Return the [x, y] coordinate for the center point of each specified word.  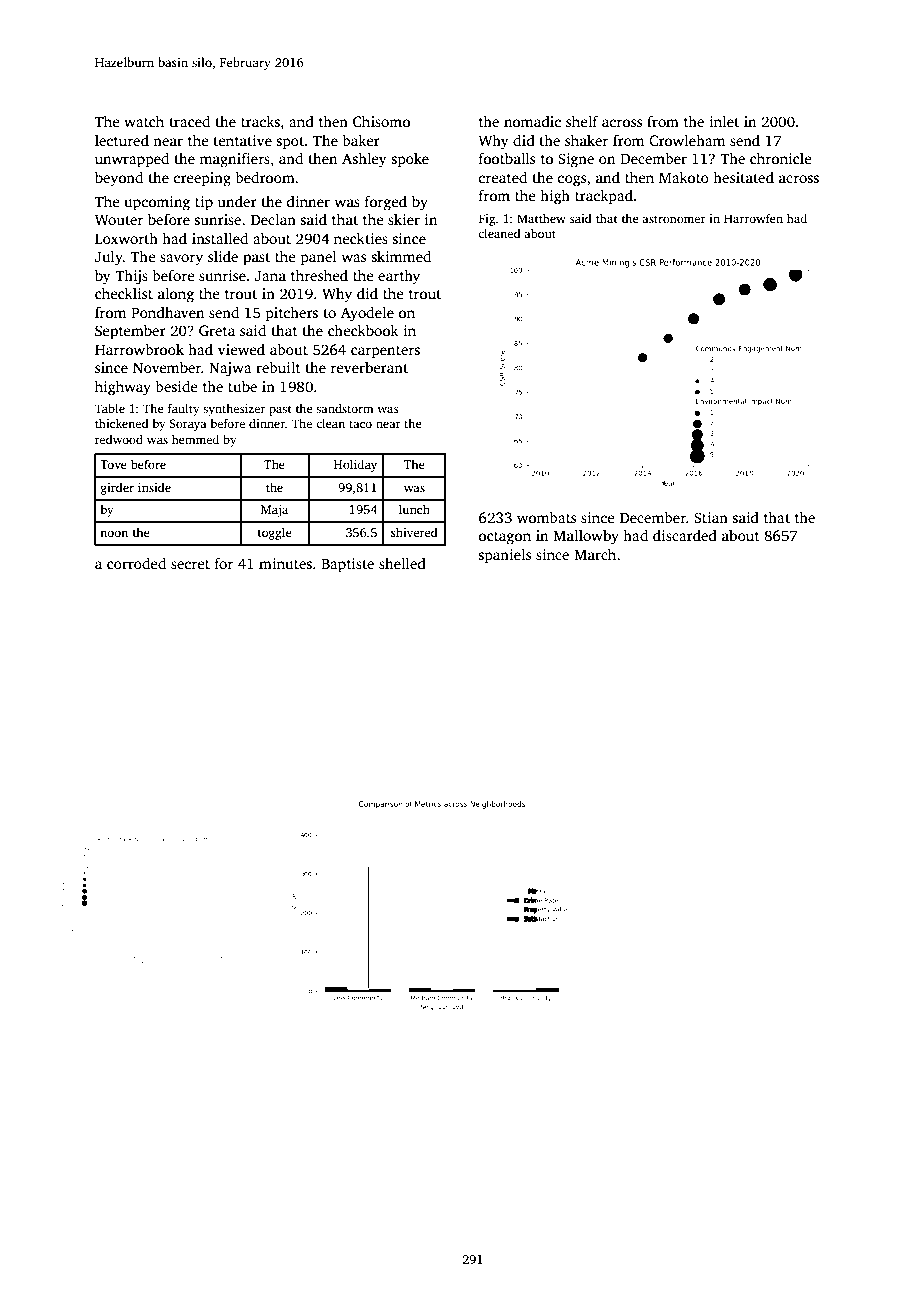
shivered [414, 532]
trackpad [604, 197]
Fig [487, 220]
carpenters [385, 352]
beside [176, 386]
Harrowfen [753, 218]
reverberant [369, 367]
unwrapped [132, 160]
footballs [507, 158]
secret [190, 564]
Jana [270, 276]
